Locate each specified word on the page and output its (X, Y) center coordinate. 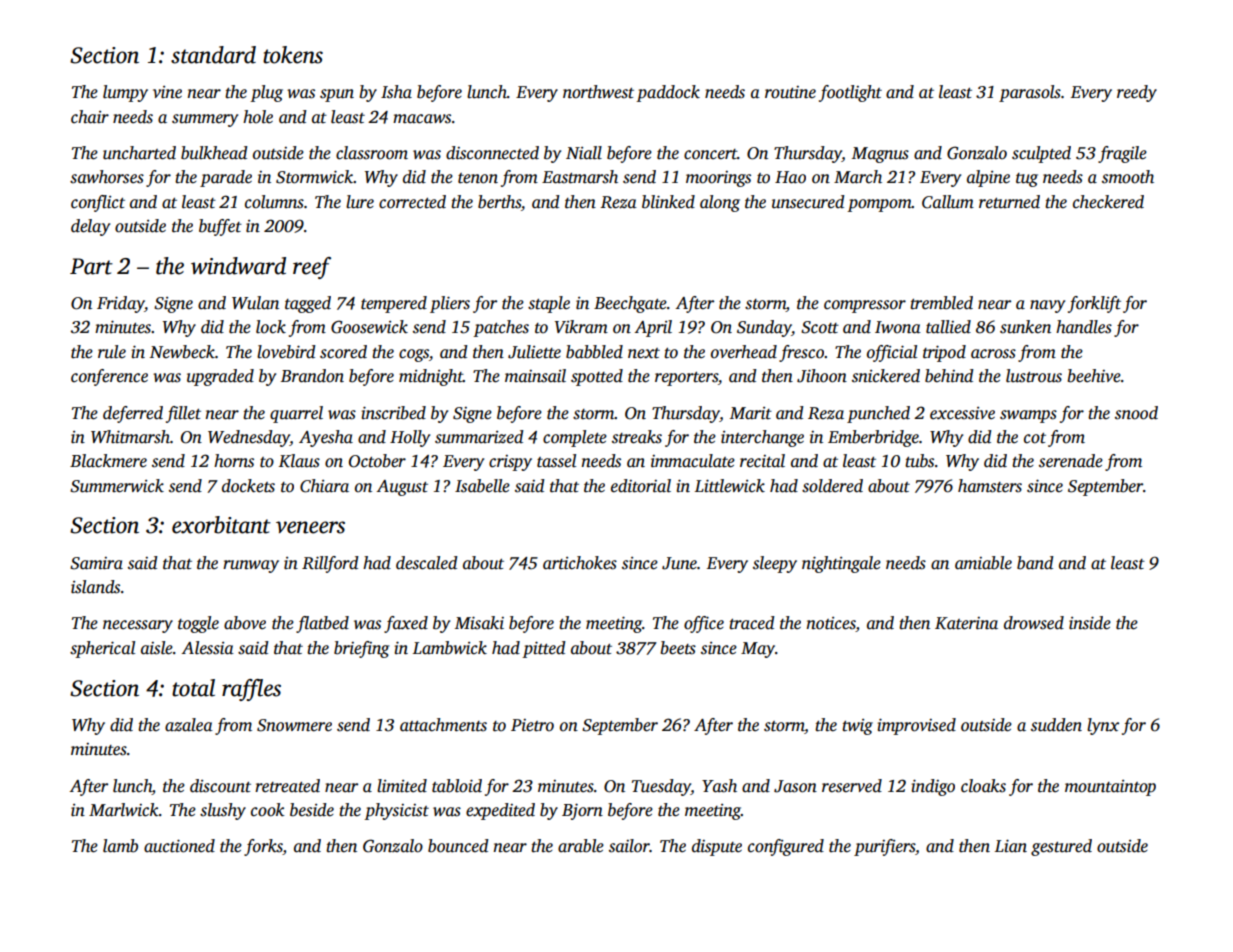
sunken (1025, 327)
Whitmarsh (130, 437)
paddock (668, 93)
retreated (287, 786)
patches (501, 328)
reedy (1137, 93)
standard (213, 55)
